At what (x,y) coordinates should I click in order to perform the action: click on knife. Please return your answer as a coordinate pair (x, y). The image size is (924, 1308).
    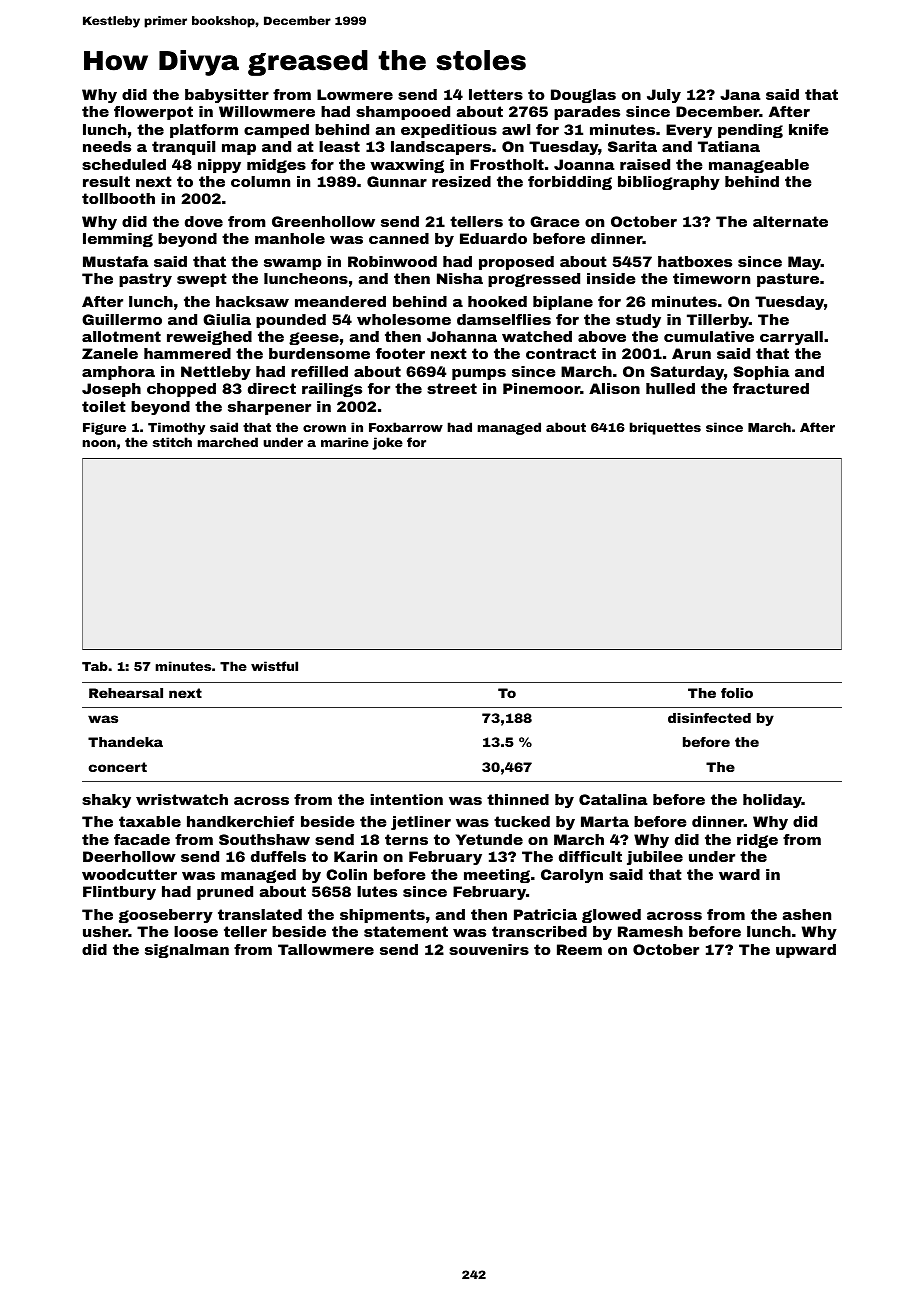
    Looking at the image, I should click on (809, 129).
